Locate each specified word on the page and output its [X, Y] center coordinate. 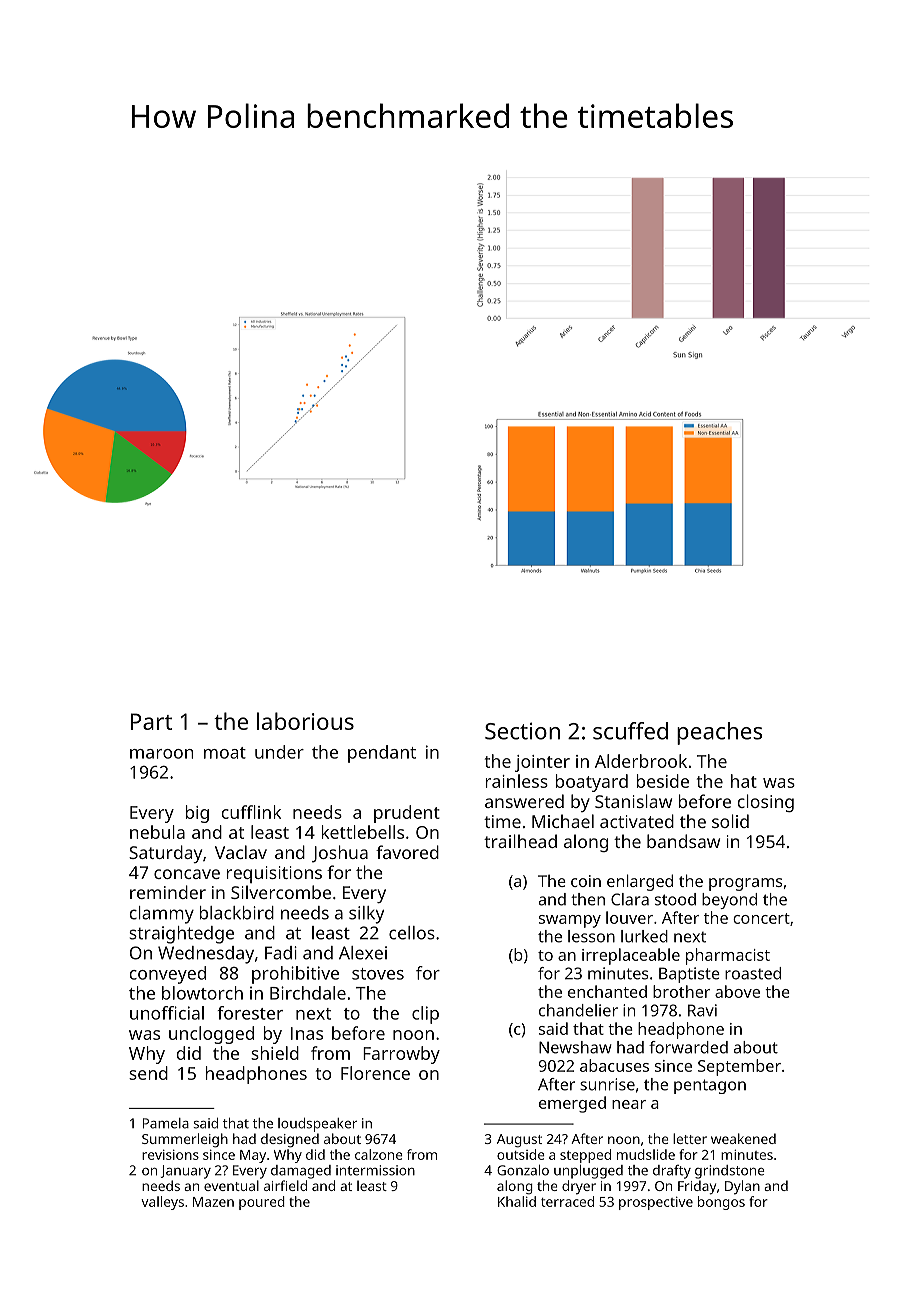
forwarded [688, 1047]
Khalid [517, 1201]
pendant [382, 754]
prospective [656, 1203]
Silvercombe [281, 892]
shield [275, 1053]
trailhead [520, 841]
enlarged [640, 882]
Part [151, 721]
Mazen [213, 1202]
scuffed [630, 731]
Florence [375, 1073]
